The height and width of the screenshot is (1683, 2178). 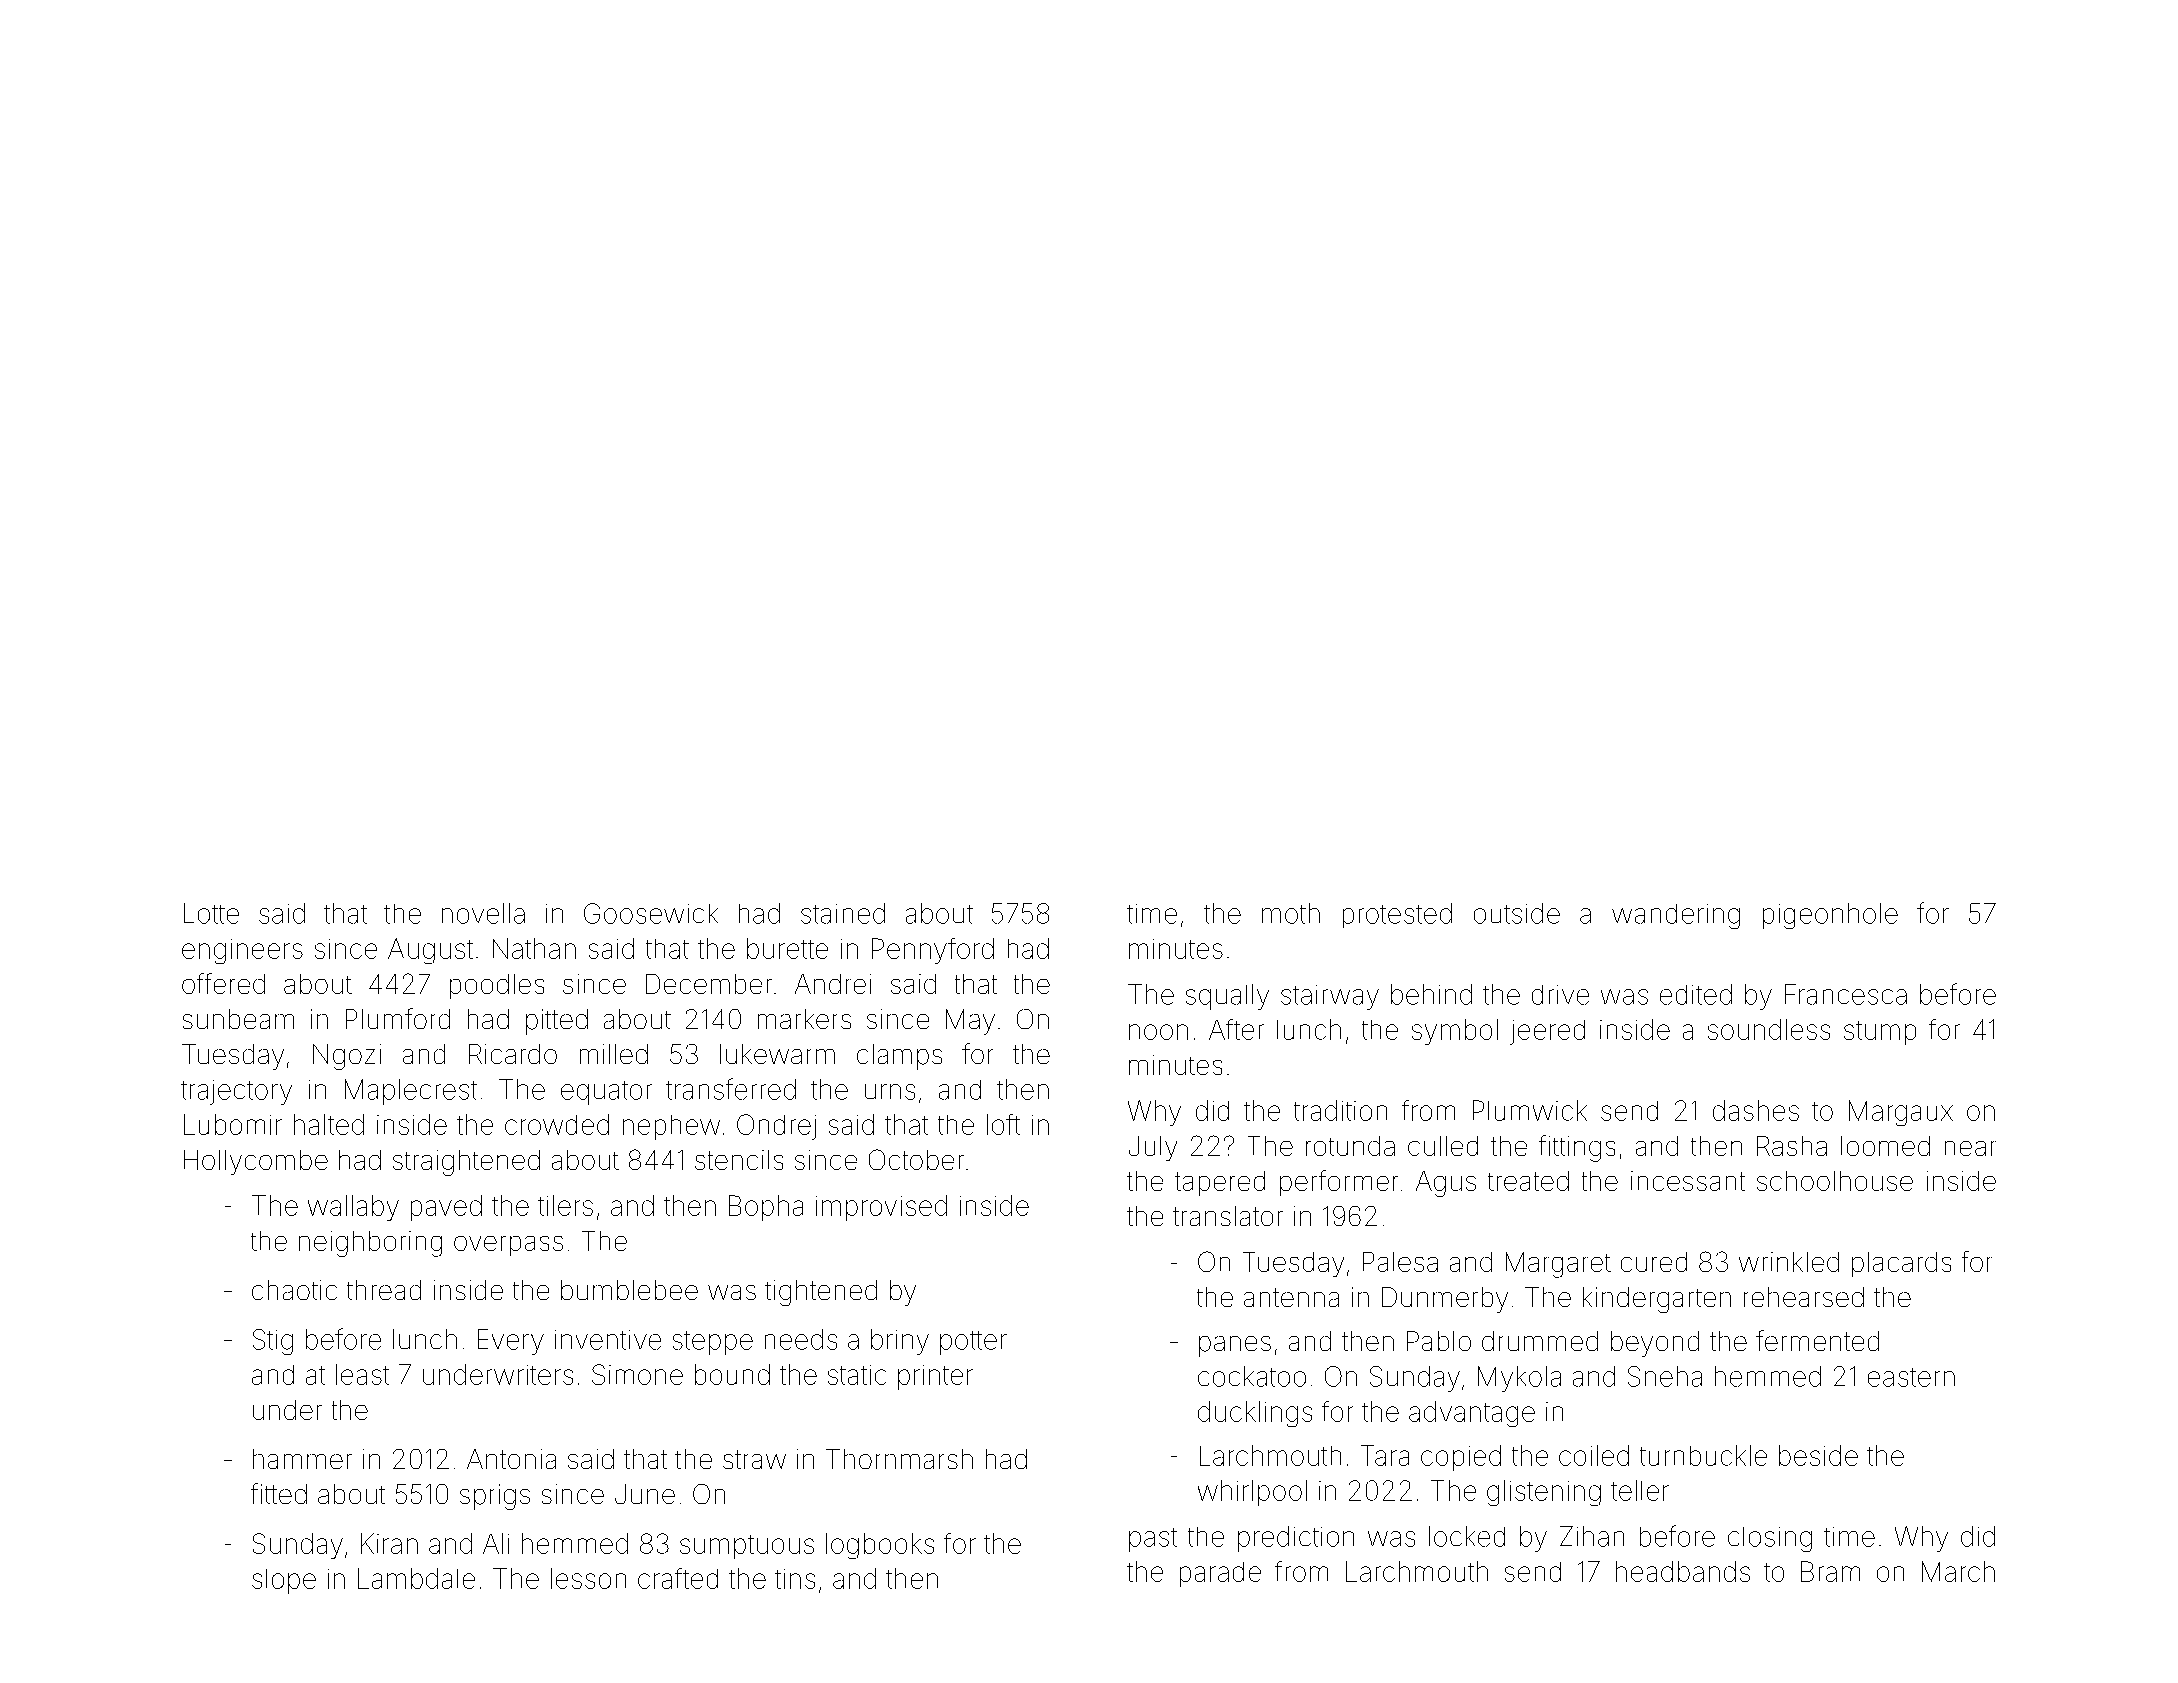 What do you see at coordinates (1560, 995) in the screenshot?
I see `drive` at bounding box center [1560, 995].
